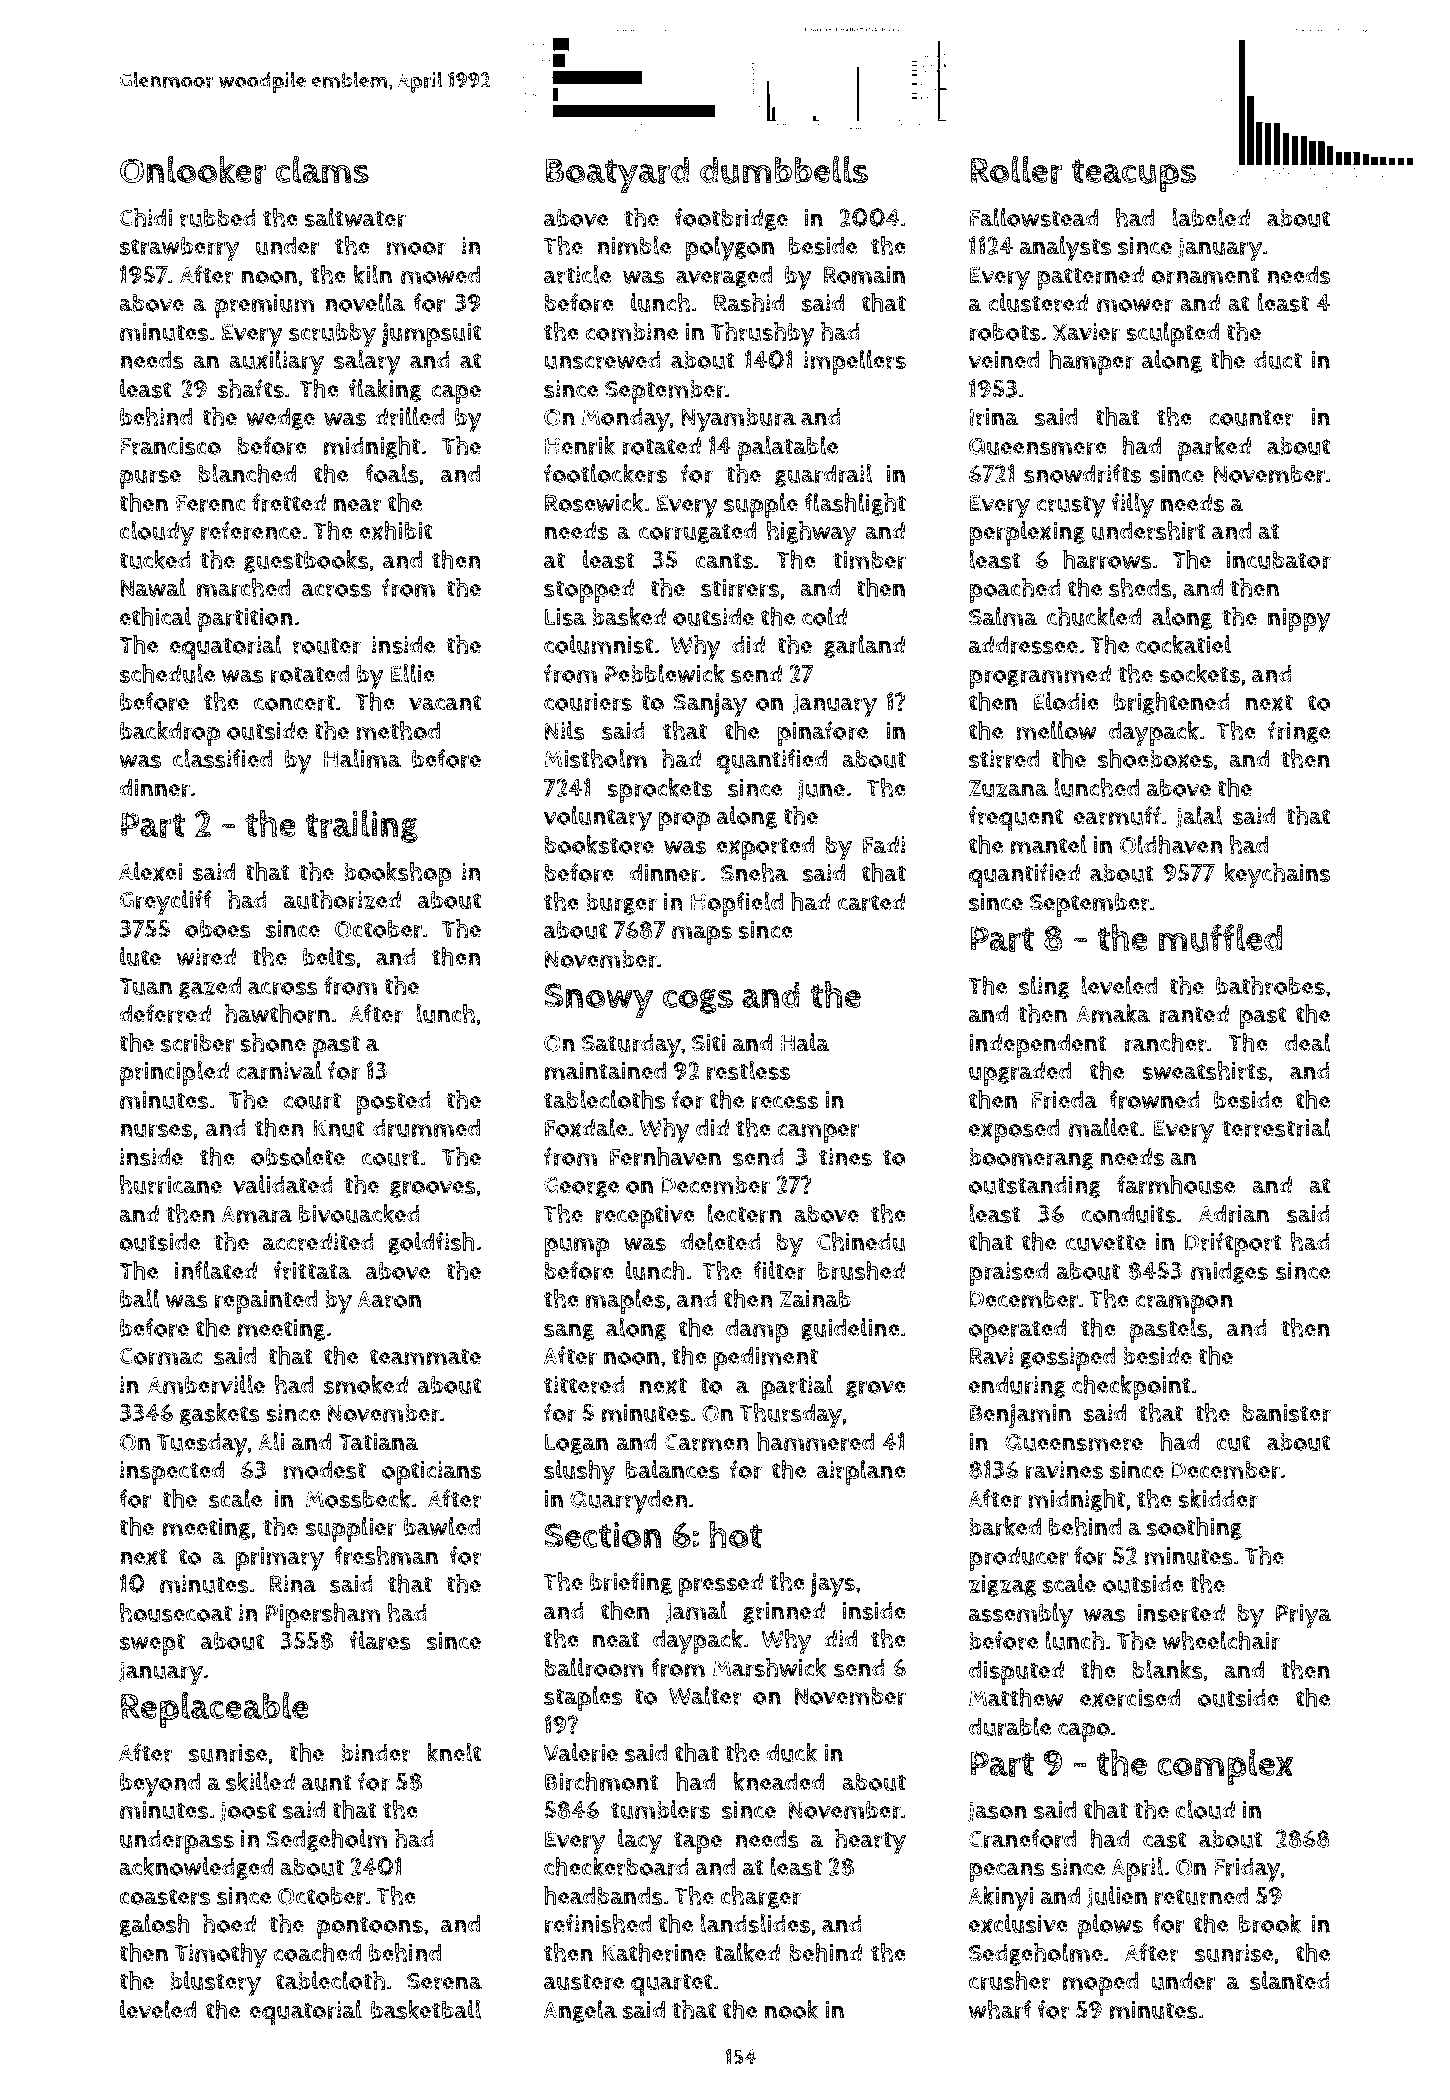 The height and width of the document is (2100, 1450). I want to click on highway, so click(811, 534).
